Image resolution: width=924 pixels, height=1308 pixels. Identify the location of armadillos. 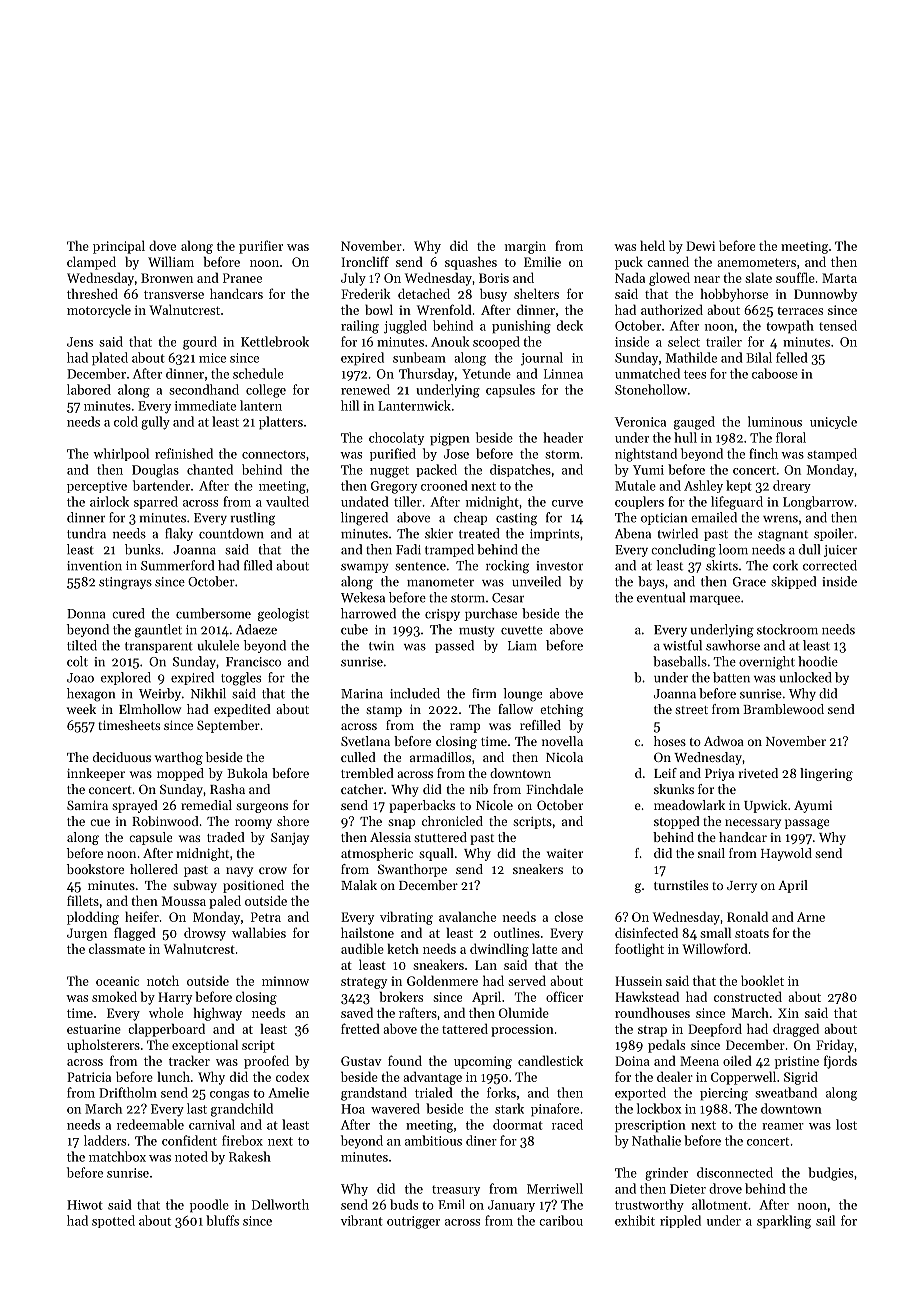
(440, 757).
